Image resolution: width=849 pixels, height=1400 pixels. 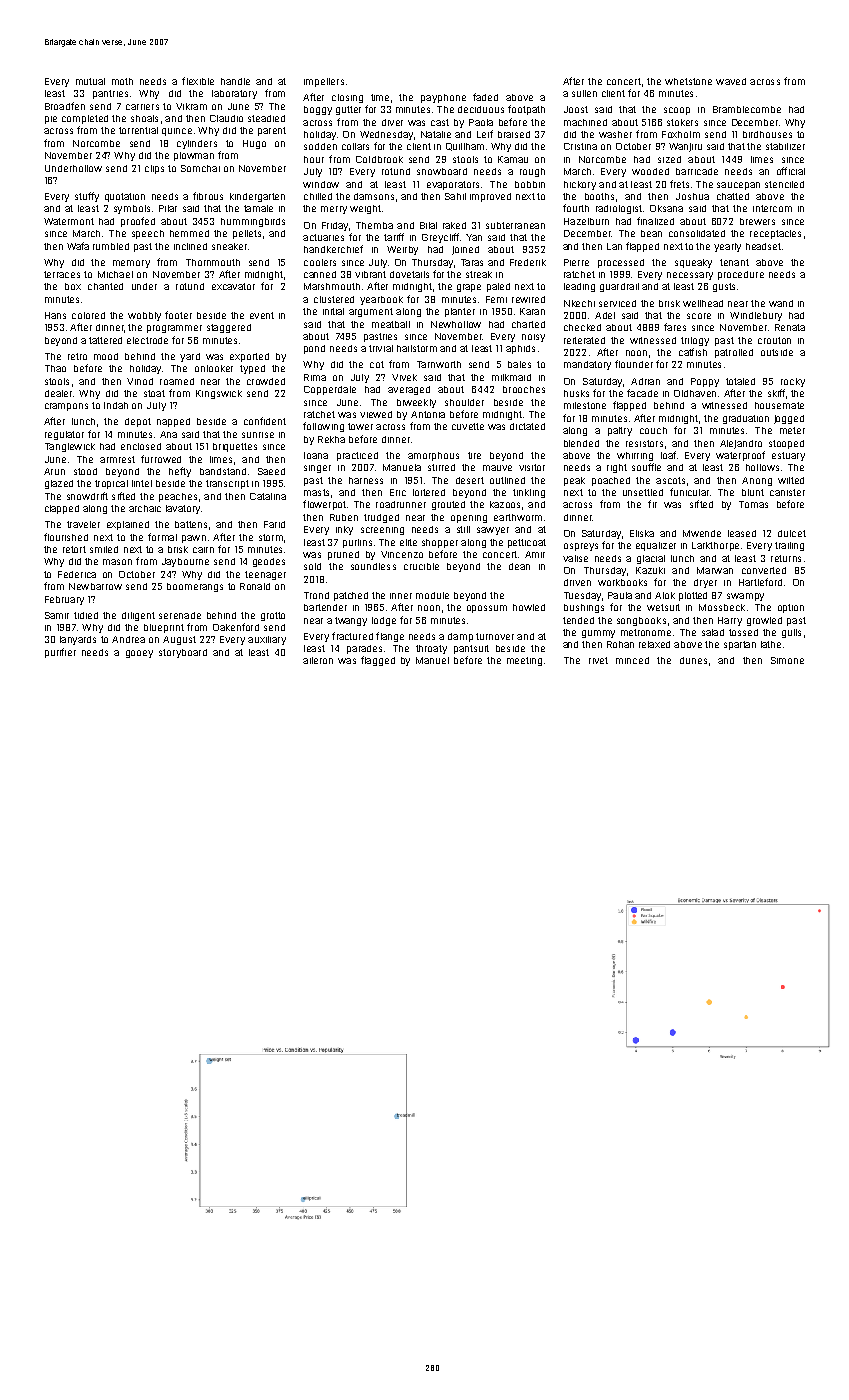 I want to click on sullen, so click(x=584, y=93).
